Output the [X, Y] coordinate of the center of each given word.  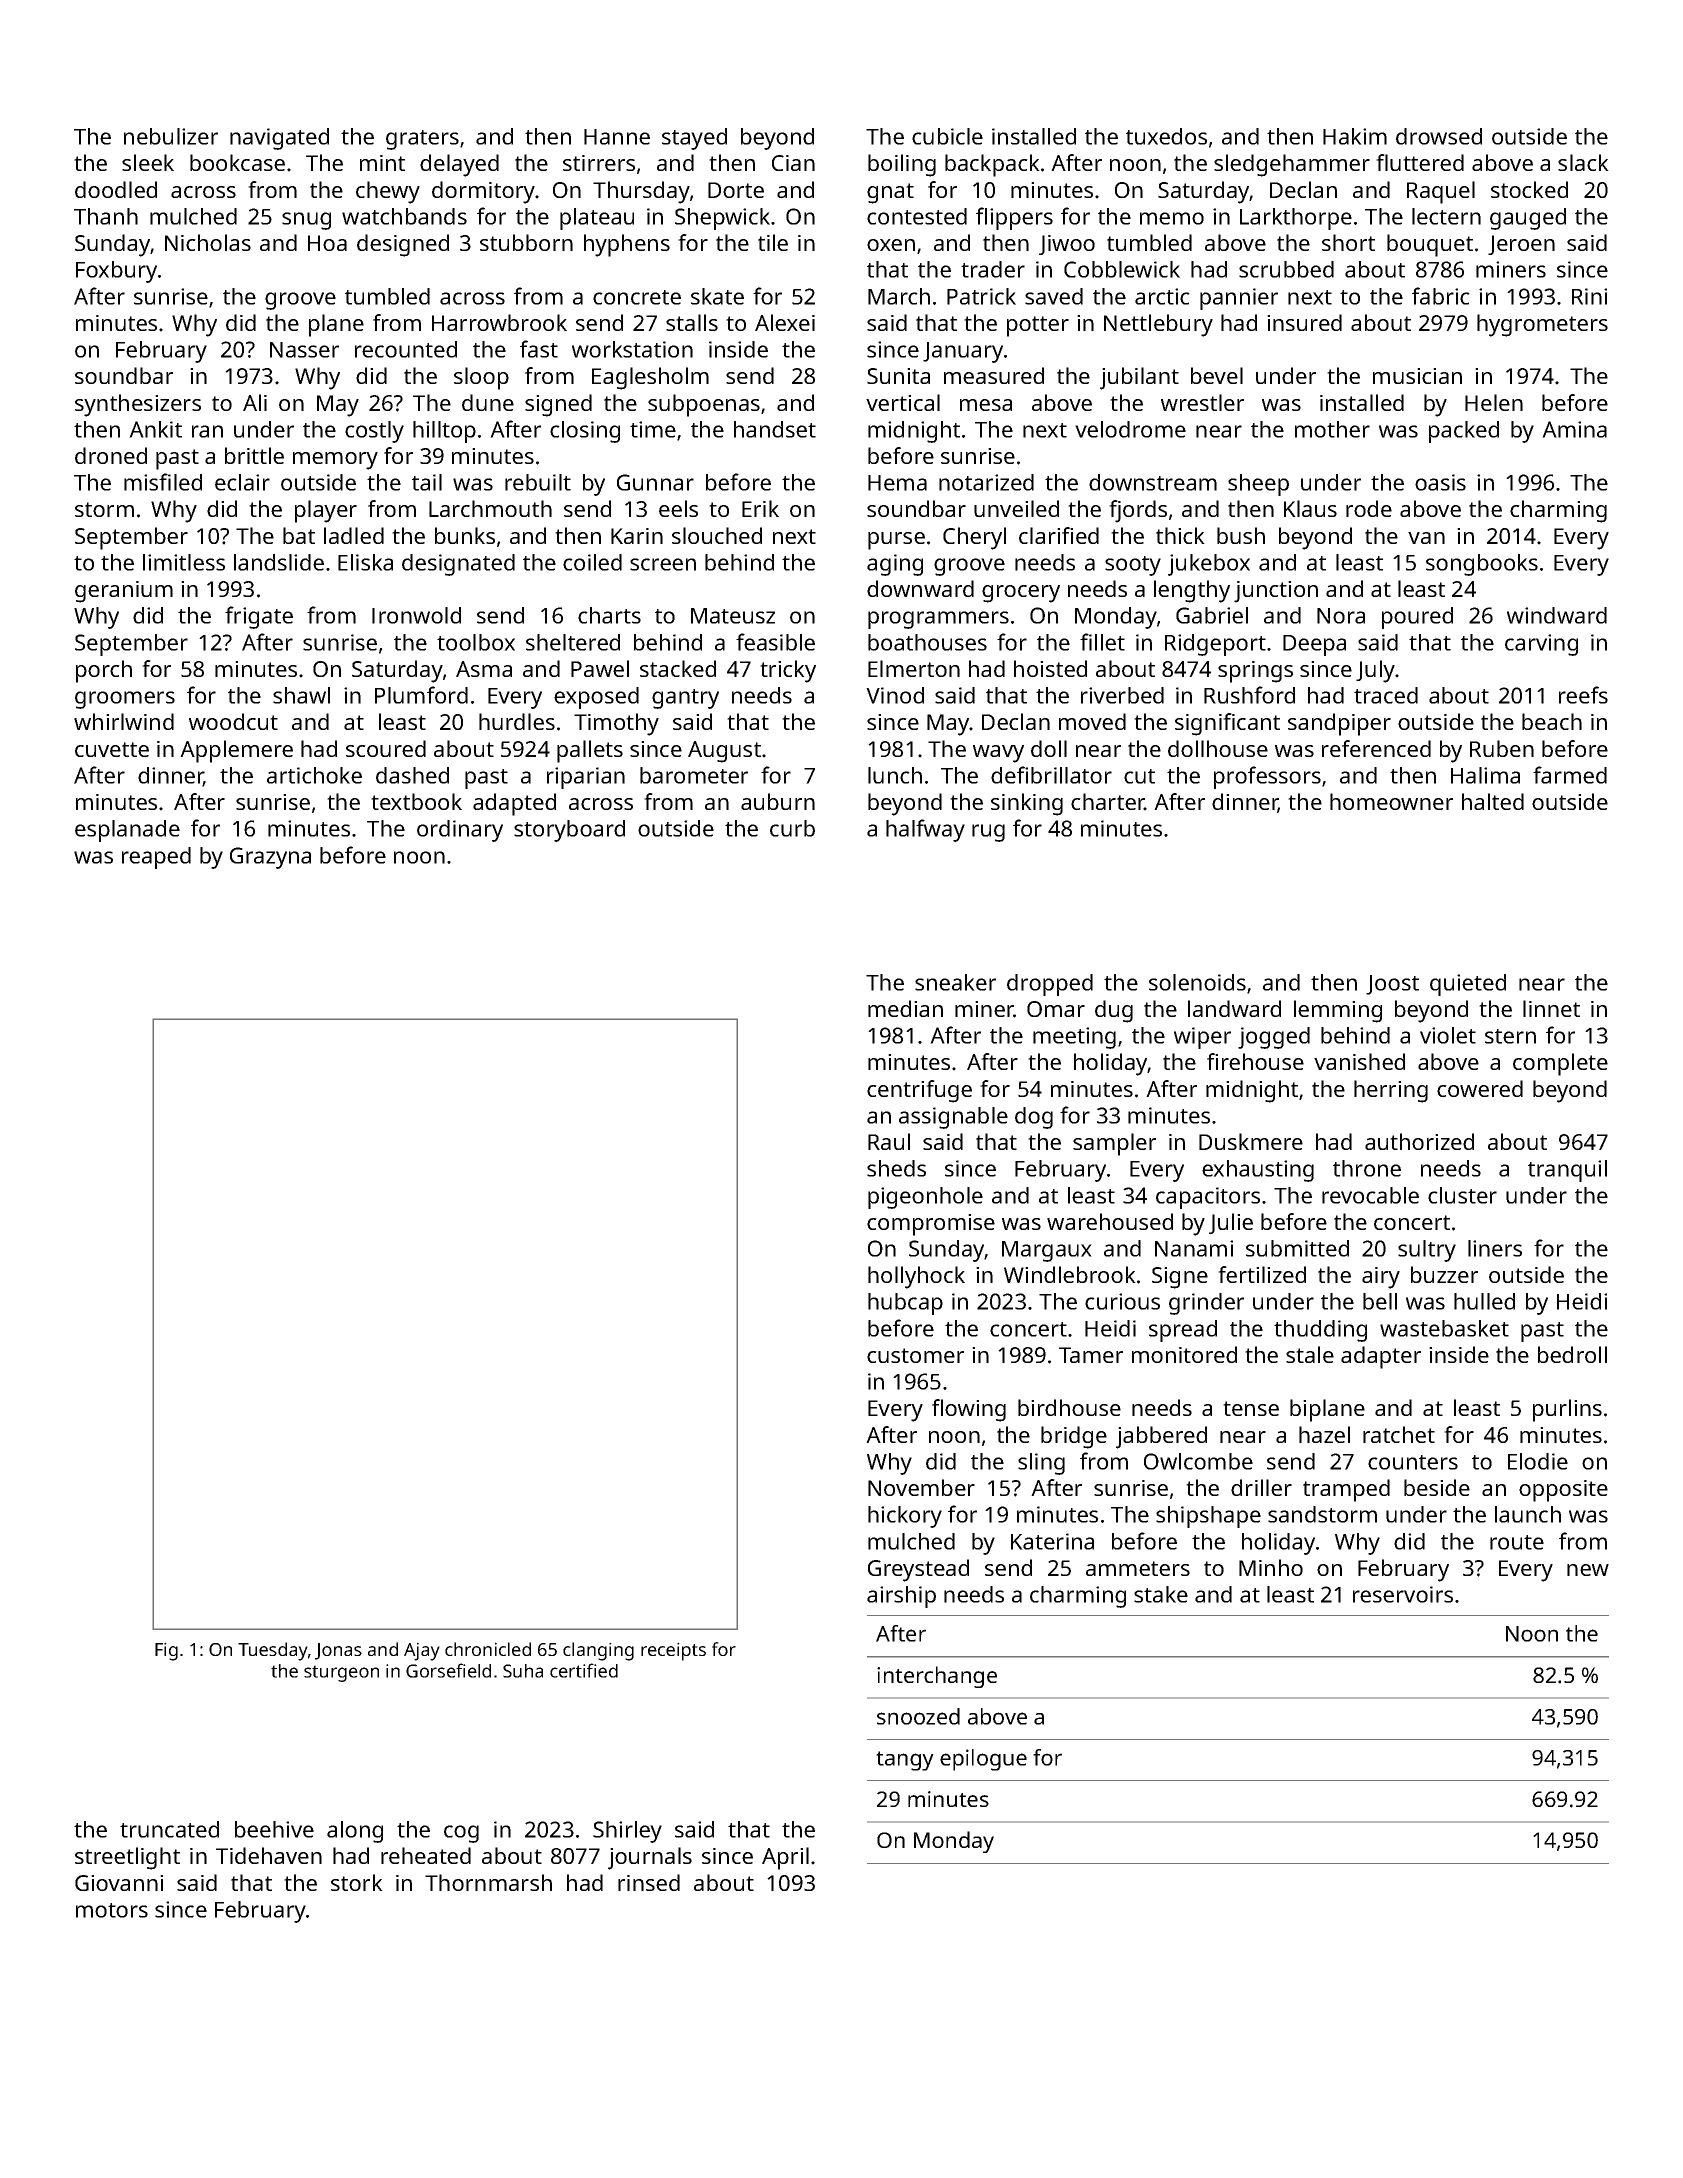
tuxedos [1166, 136]
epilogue [983, 1760]
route [1517, 1542]
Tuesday [273, 1651]
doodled [116, 189]
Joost [1392, 985]
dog [1034, 1118]
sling [1041, 1464]
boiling [902, 165]
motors [112, 1910]
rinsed [649, 1882]
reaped [156, 858]
